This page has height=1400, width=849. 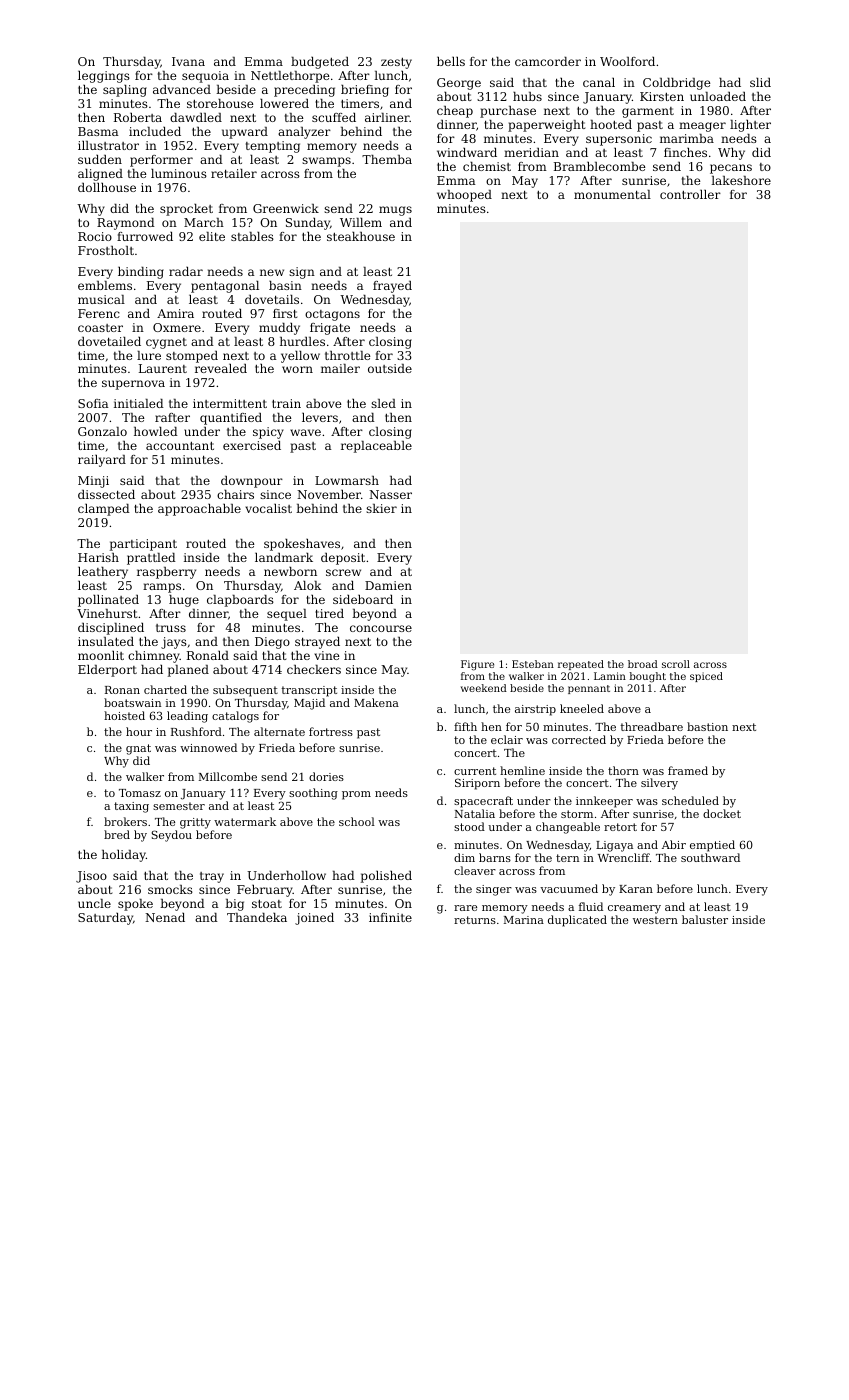 I want to click on Jisoo, so click(x=91, y=877).
